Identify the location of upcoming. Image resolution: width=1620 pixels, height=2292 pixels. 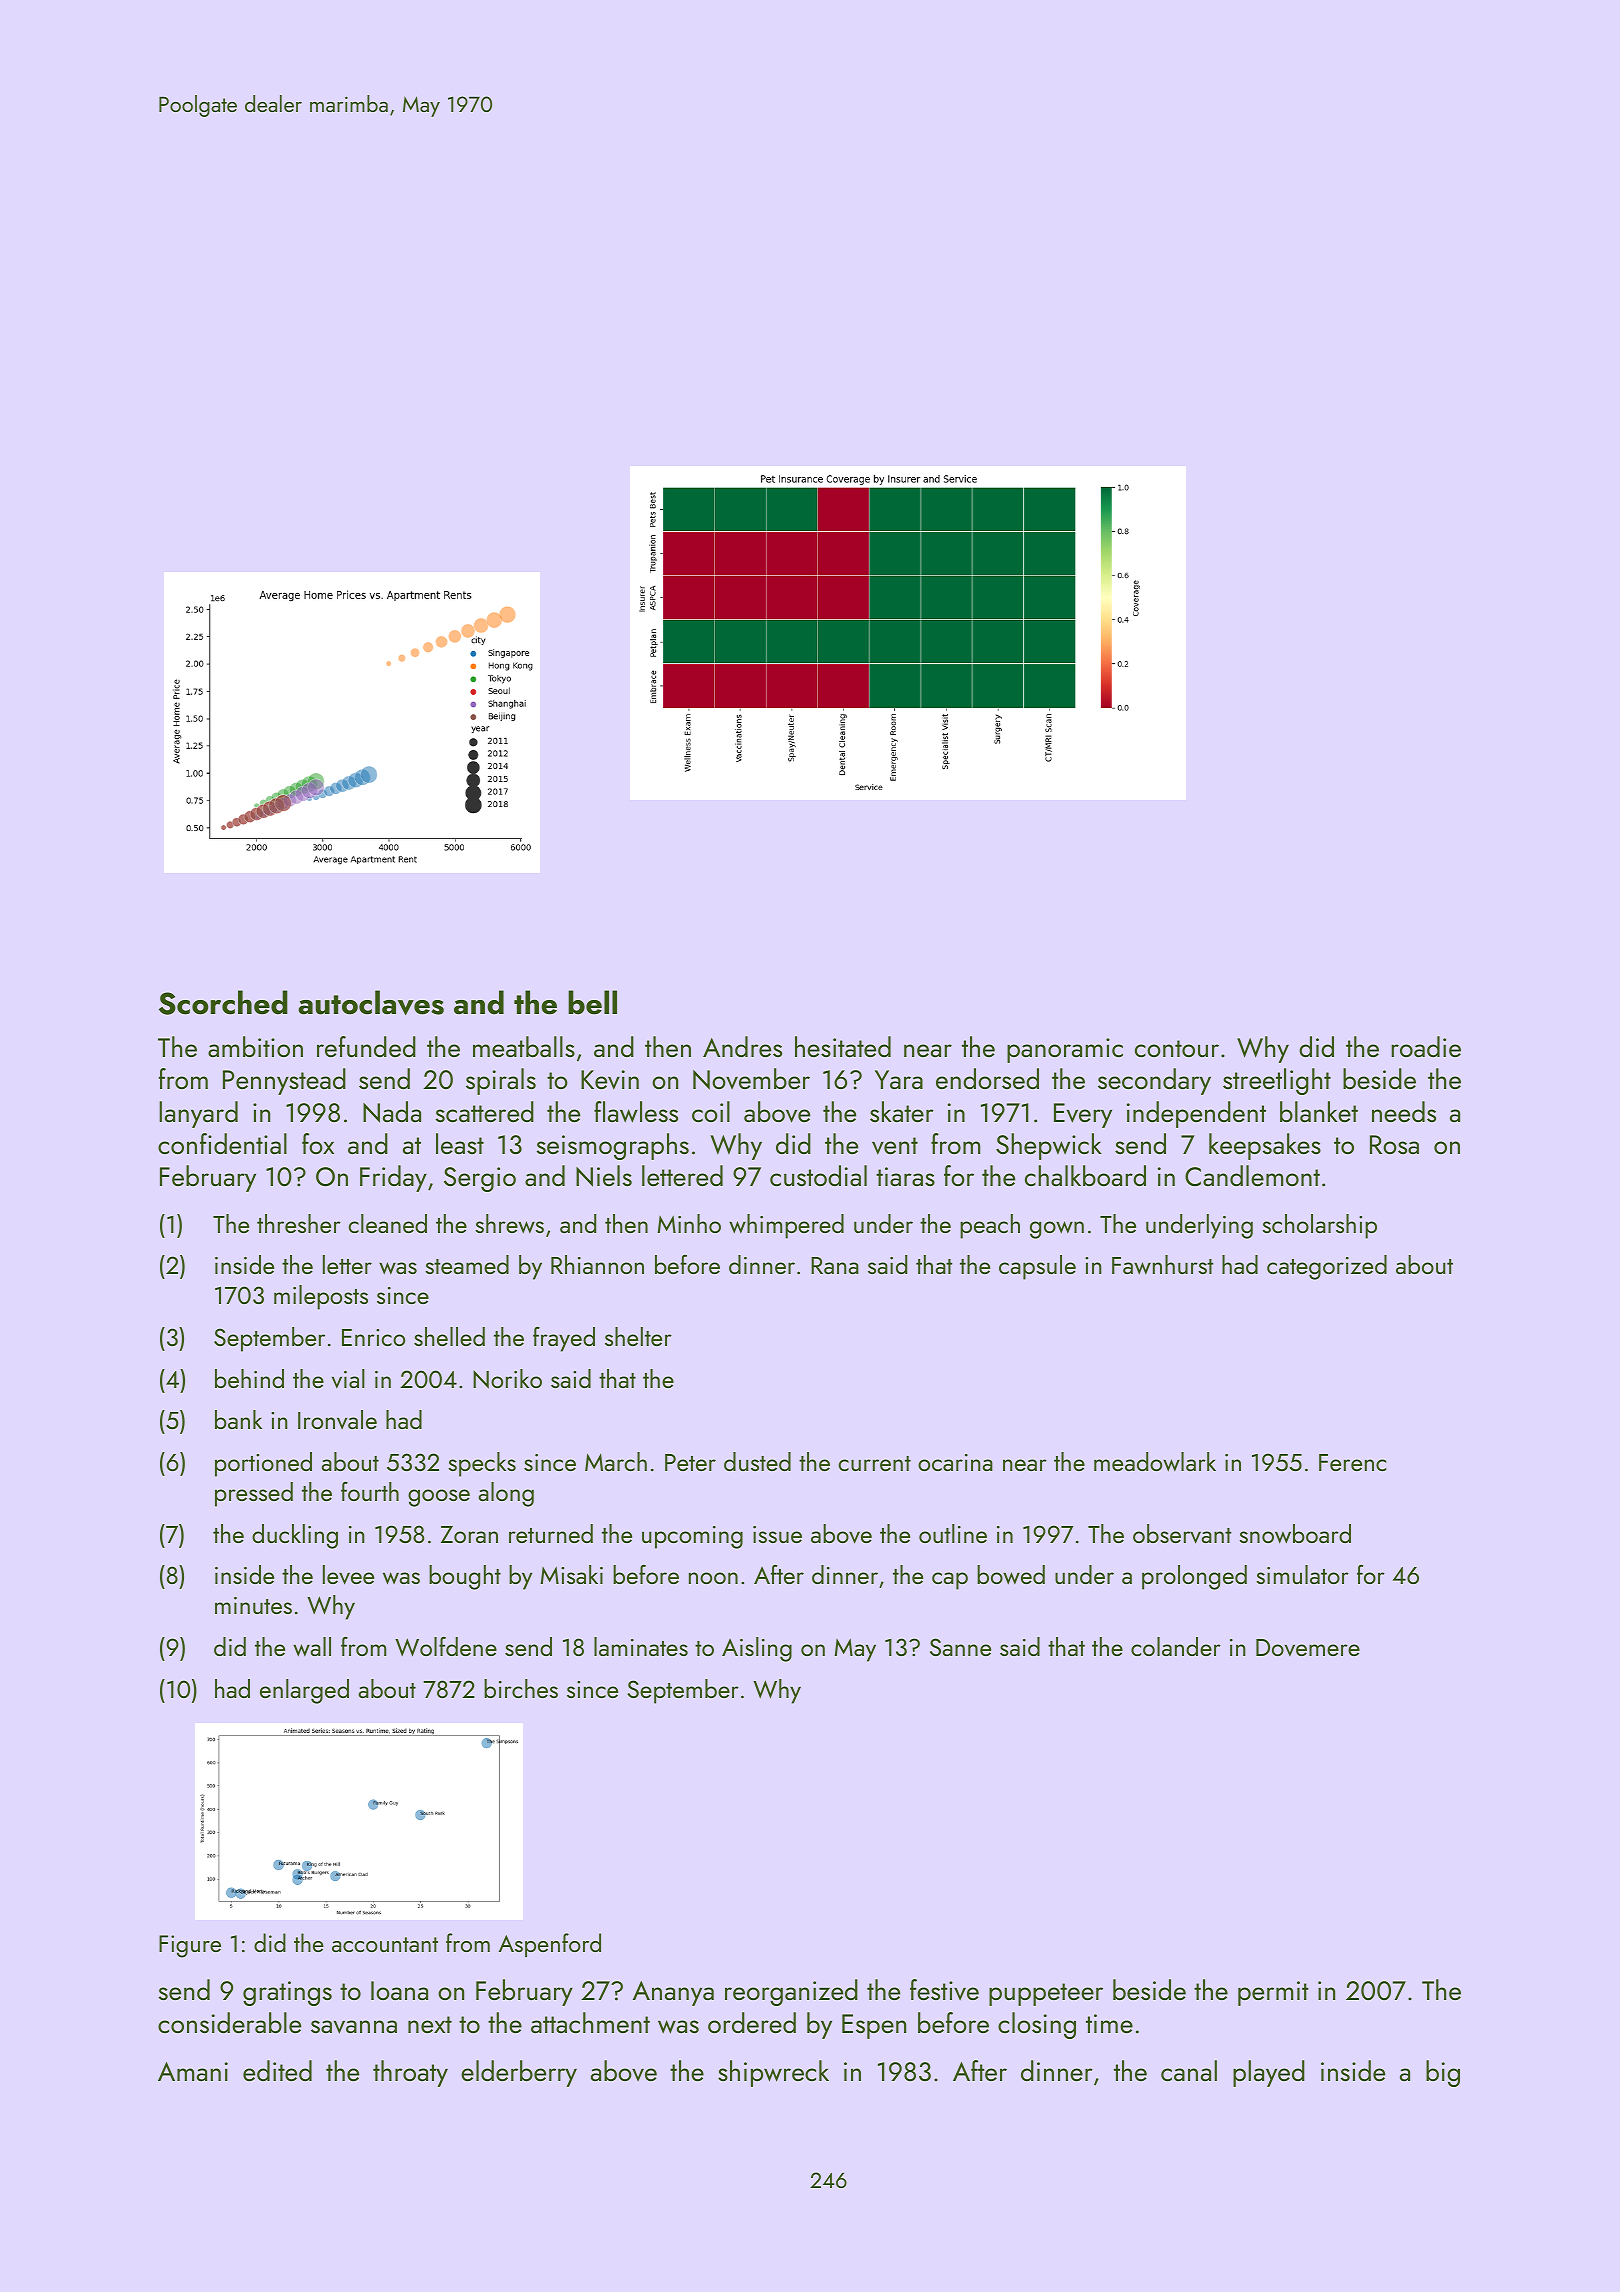
(692, 1537).
